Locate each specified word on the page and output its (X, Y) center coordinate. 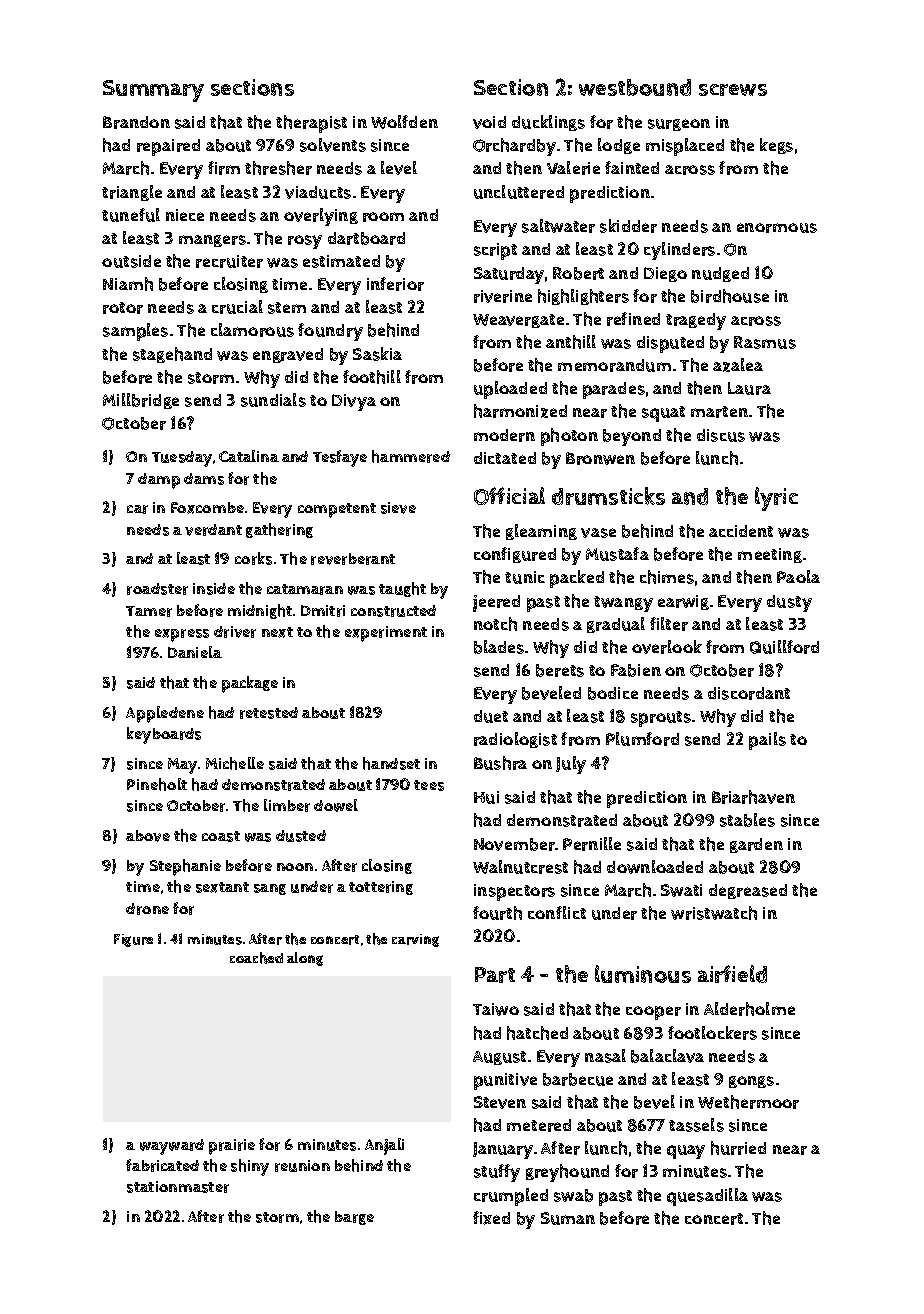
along (305, 959)
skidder (628, 226)
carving (415, 940)
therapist (311, 124)
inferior (395, 284)
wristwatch (714, 913)
